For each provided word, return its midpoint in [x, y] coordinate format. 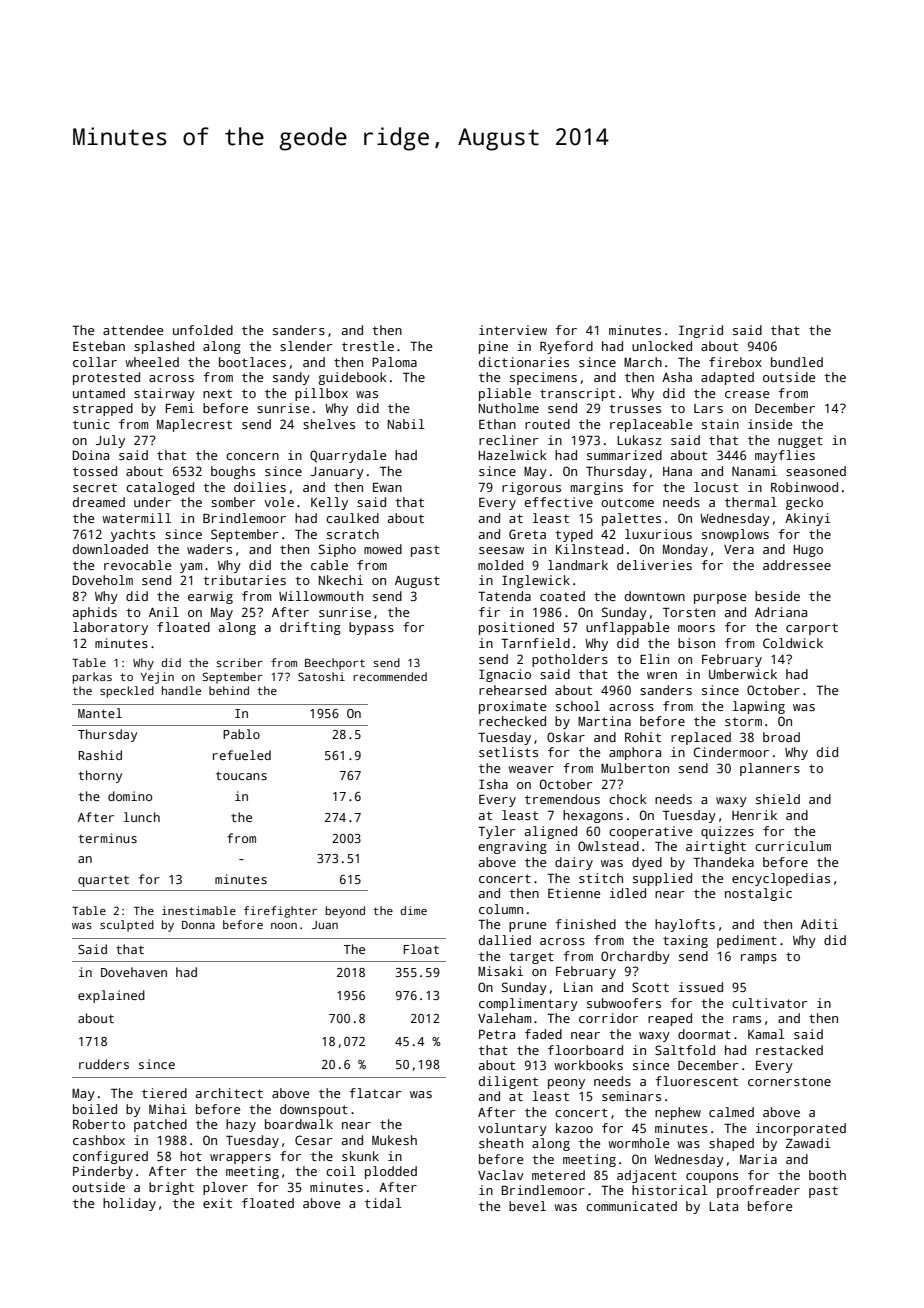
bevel [527, 1206]
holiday [129, 1204]
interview [513, 330]
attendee [133, 330]
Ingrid [701, 331]
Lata [723, 1206]
